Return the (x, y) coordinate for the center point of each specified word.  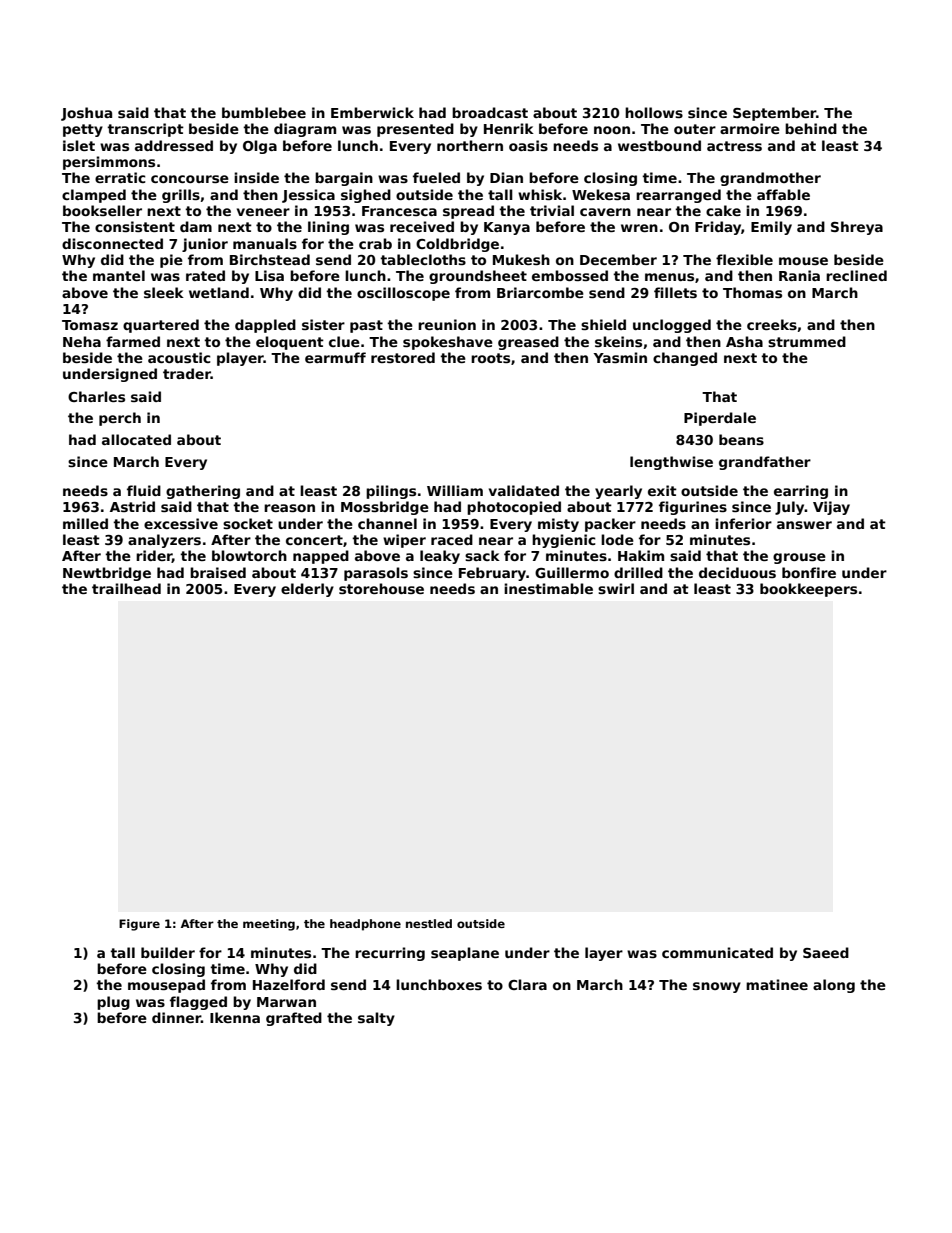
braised (218, 572)
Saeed (826, 952)
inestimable (548, 588)
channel (387, 523)
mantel (119, 275)
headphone (365, 925)
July (790, 508)
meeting (269, 925)
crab (375, 243)
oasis (528, 145)
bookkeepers (808, 590)
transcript (145, 130)
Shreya (857, 228)
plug (113, 1003)
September (774, 114)
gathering (203, 492)
